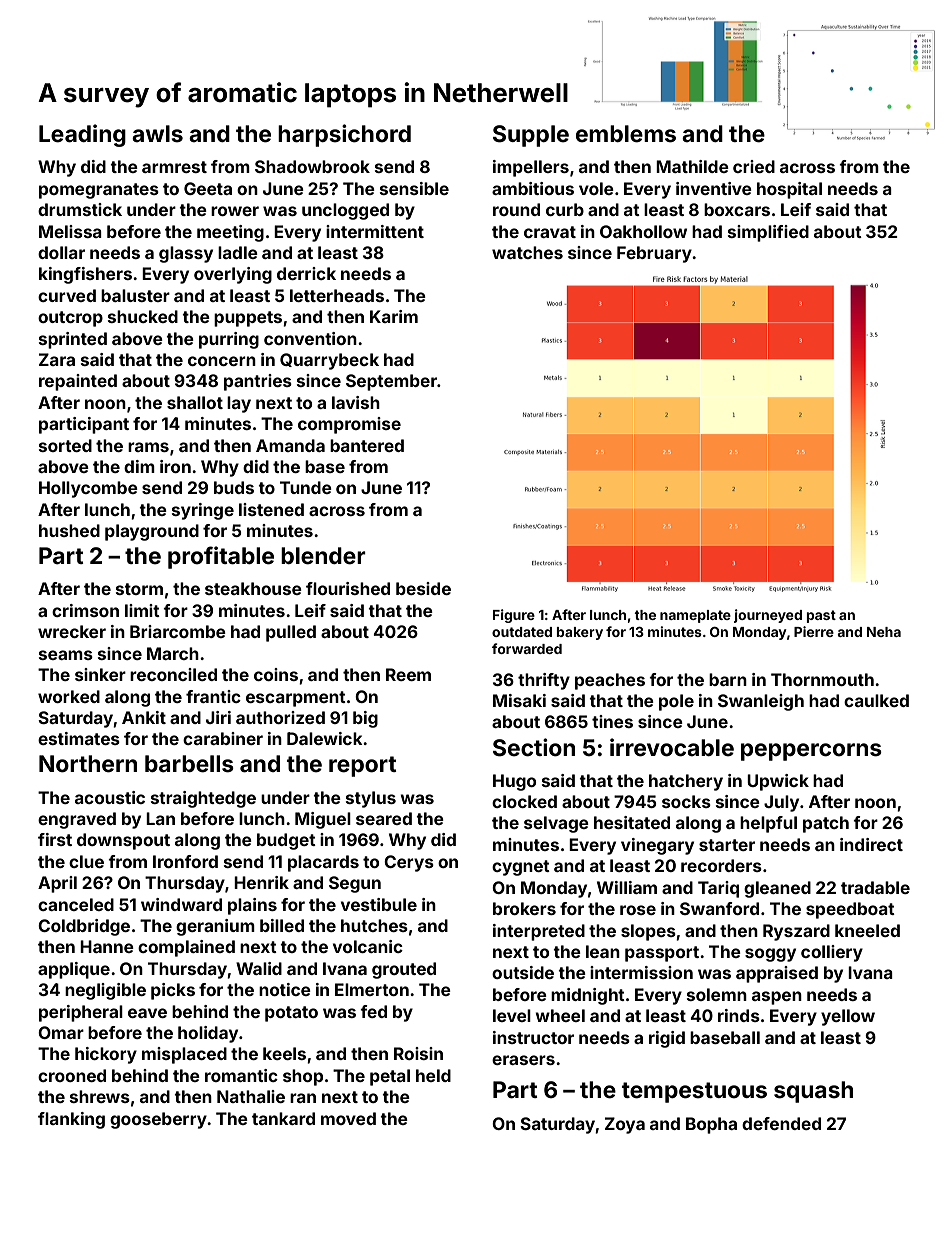  Describe the element at coordinates (258, 382) in the screenshot. I see `pantries` at that location.
